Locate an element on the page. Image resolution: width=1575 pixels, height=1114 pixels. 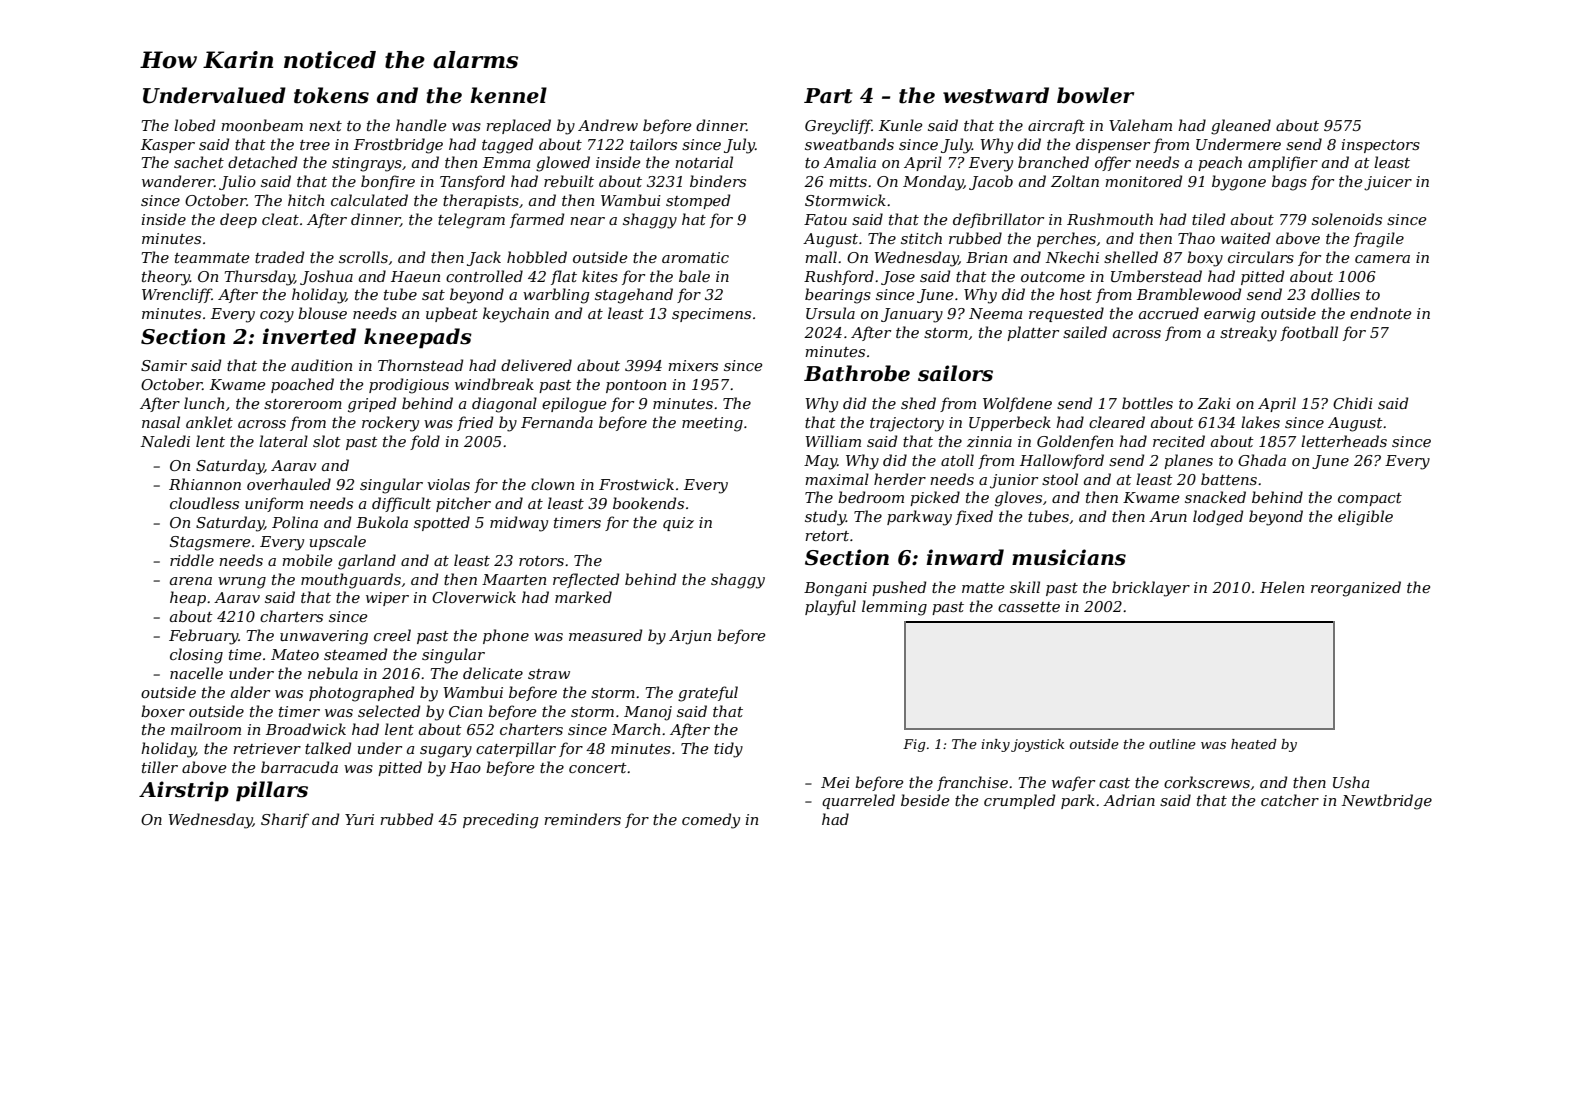
tokens is located at coordinates (331, 95).
